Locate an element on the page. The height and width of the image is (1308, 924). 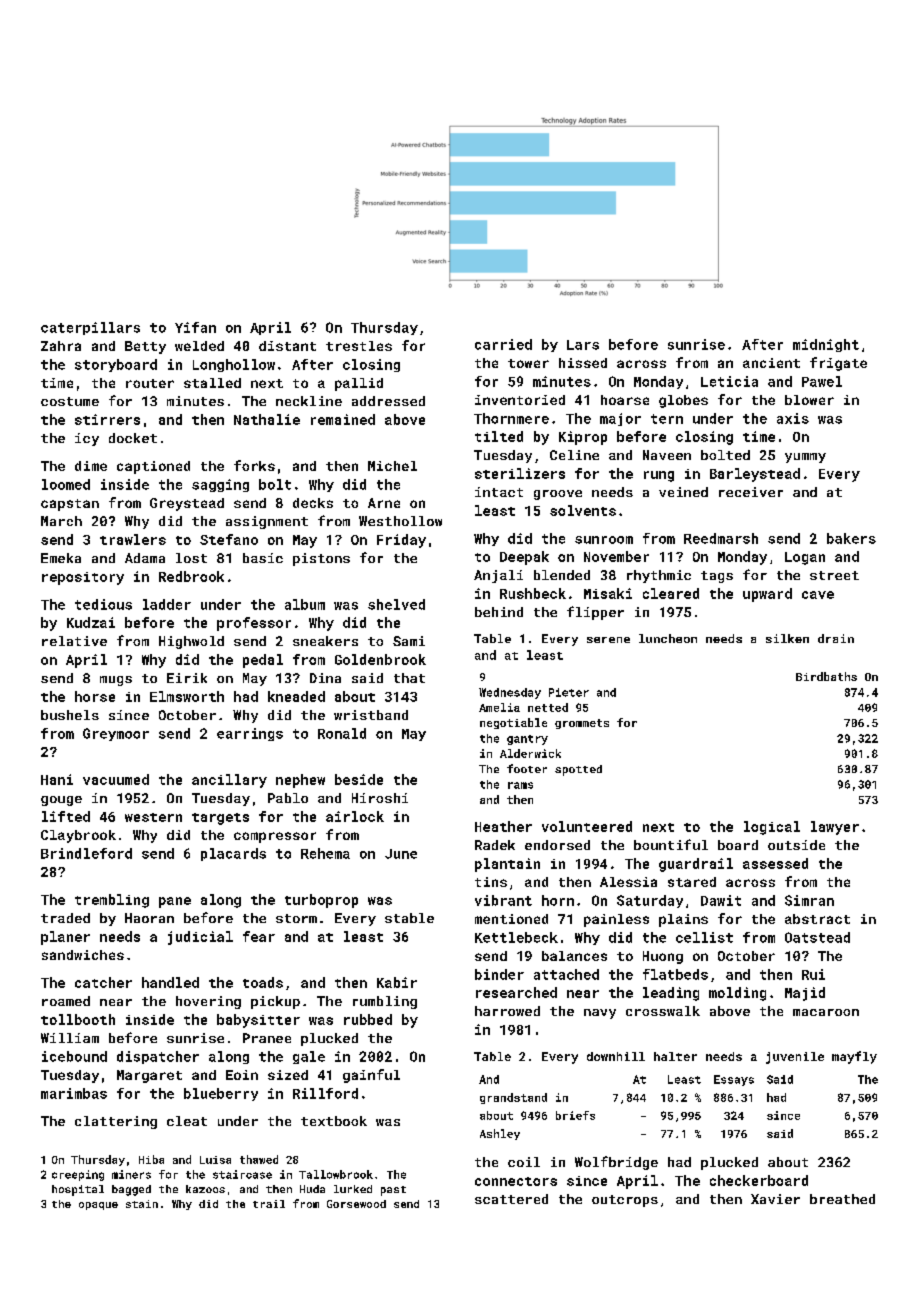
Birdbaths is located at coordinates (826, 676).
